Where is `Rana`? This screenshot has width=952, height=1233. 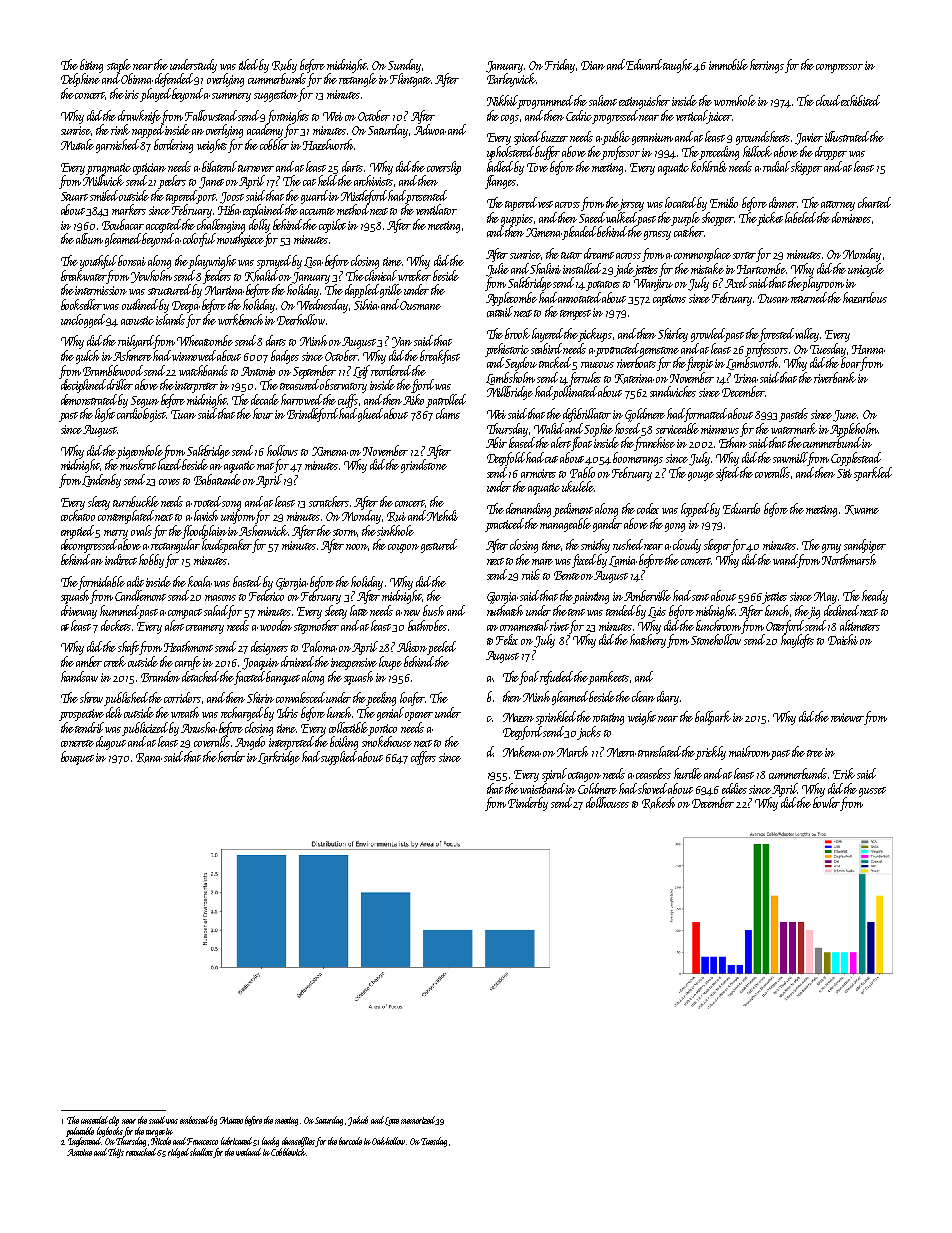 Rana is located at coordinates (149, 758).
